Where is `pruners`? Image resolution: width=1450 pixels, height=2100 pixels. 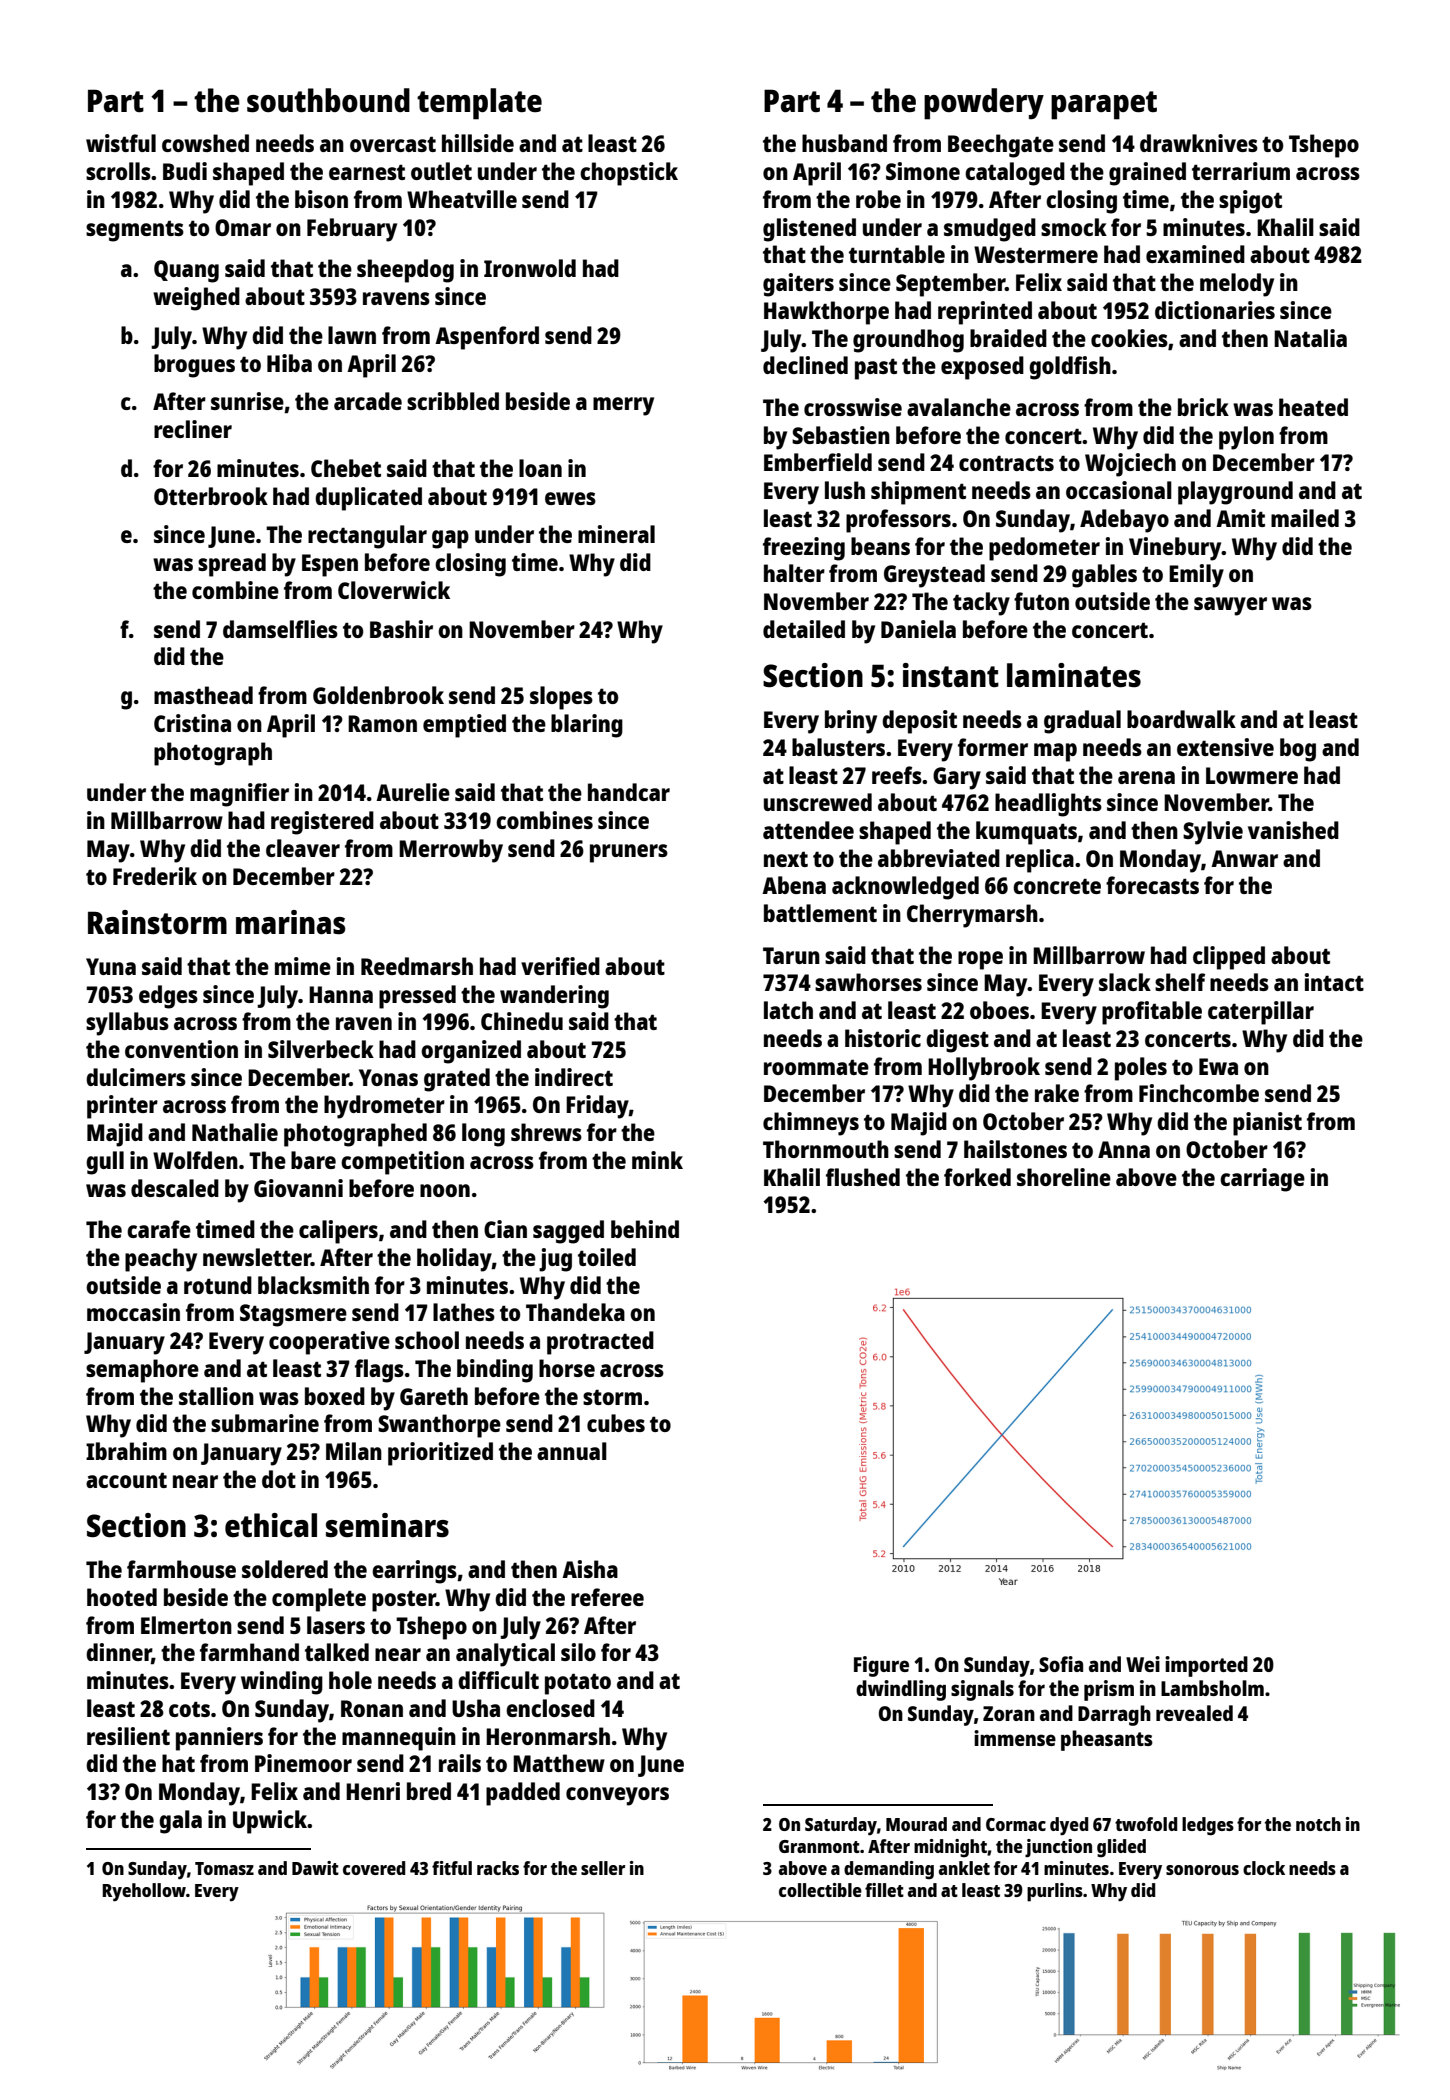
pruners is located at coordinates (629, 853).
